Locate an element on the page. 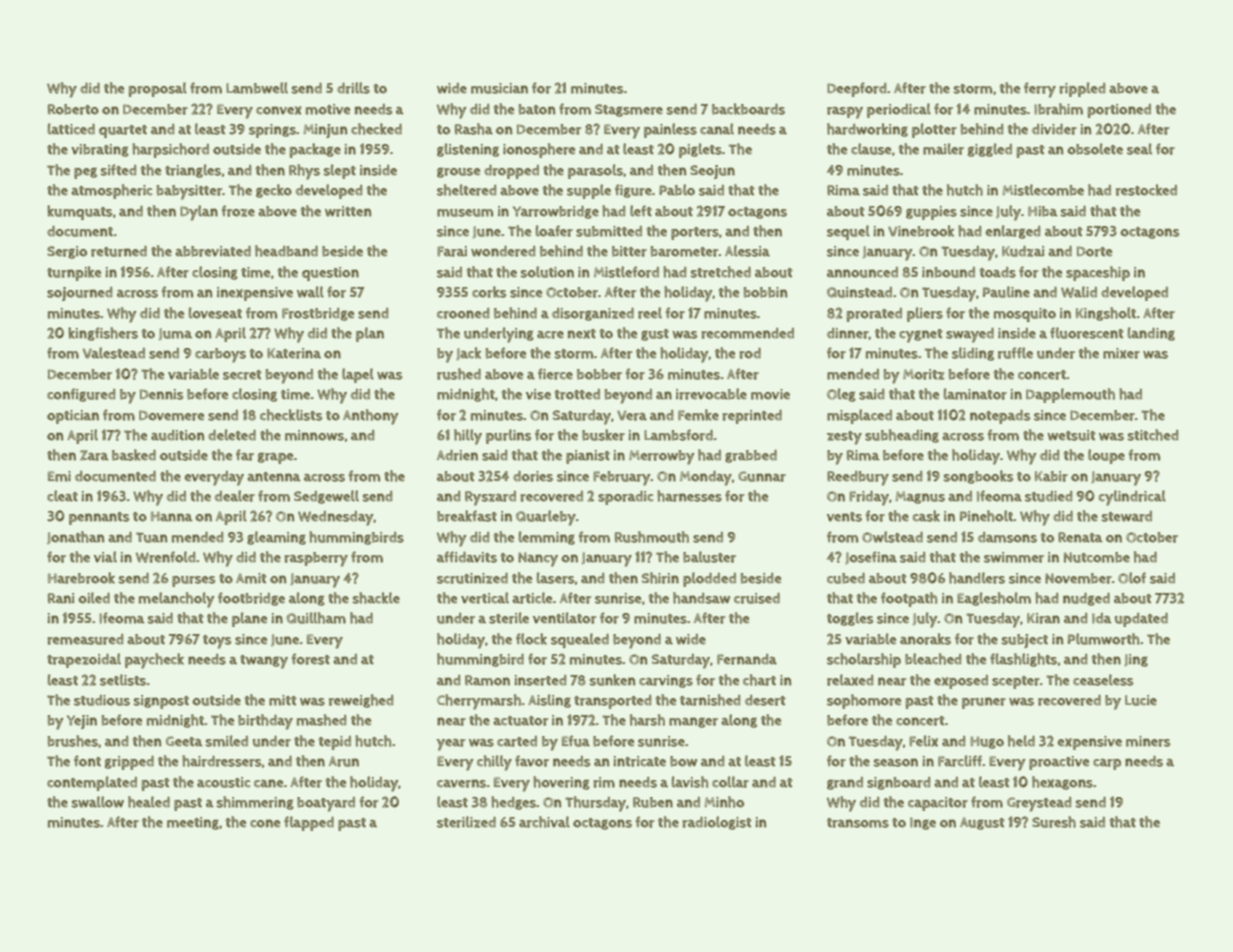  exposed is located at coordinates (961, 682).
